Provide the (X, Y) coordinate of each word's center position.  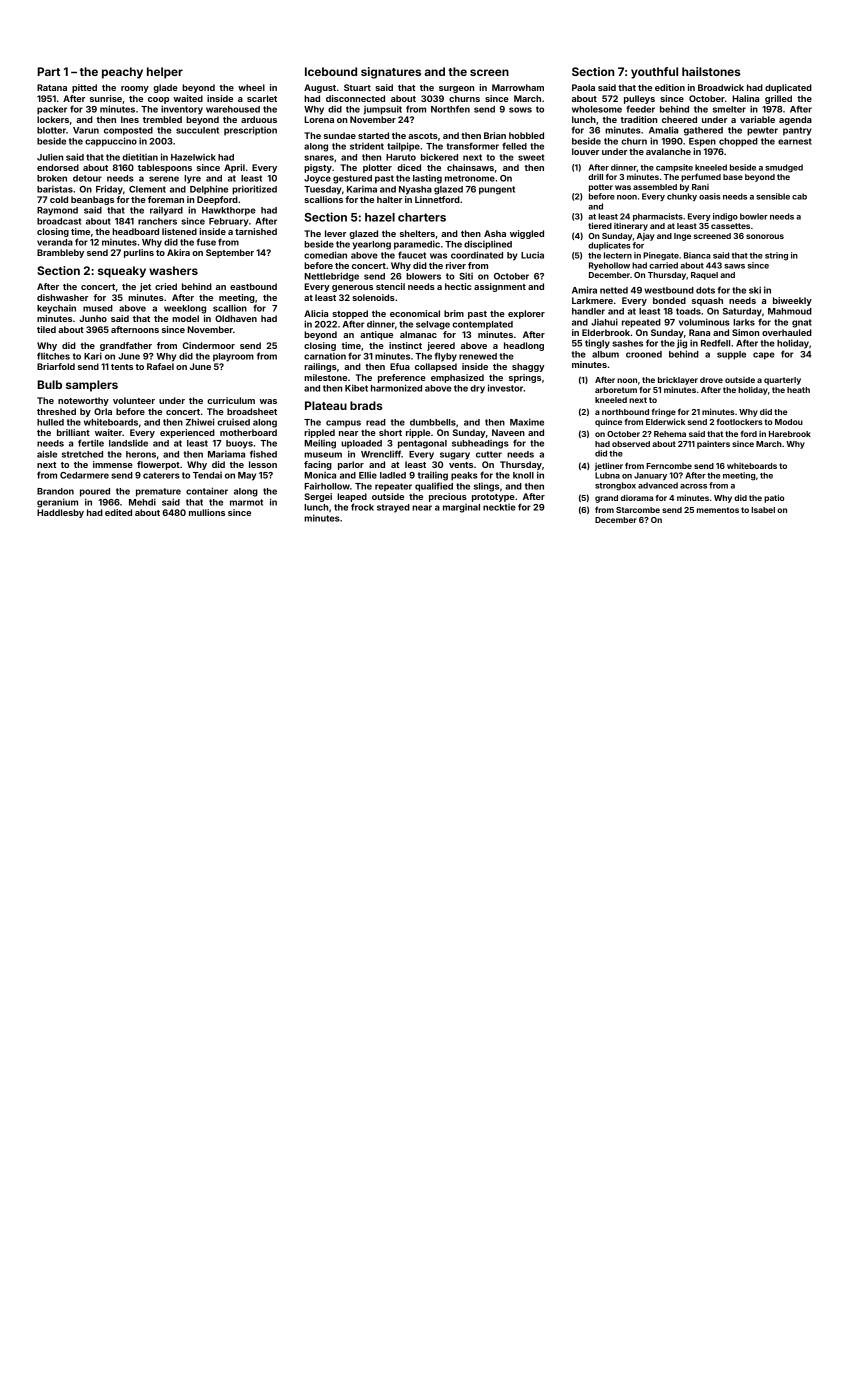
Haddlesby (60, 513)
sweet (531, 157)
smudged (784, 168)
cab (799, 196)
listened (179, 231)
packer (52, 110)
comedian (325, 255)
